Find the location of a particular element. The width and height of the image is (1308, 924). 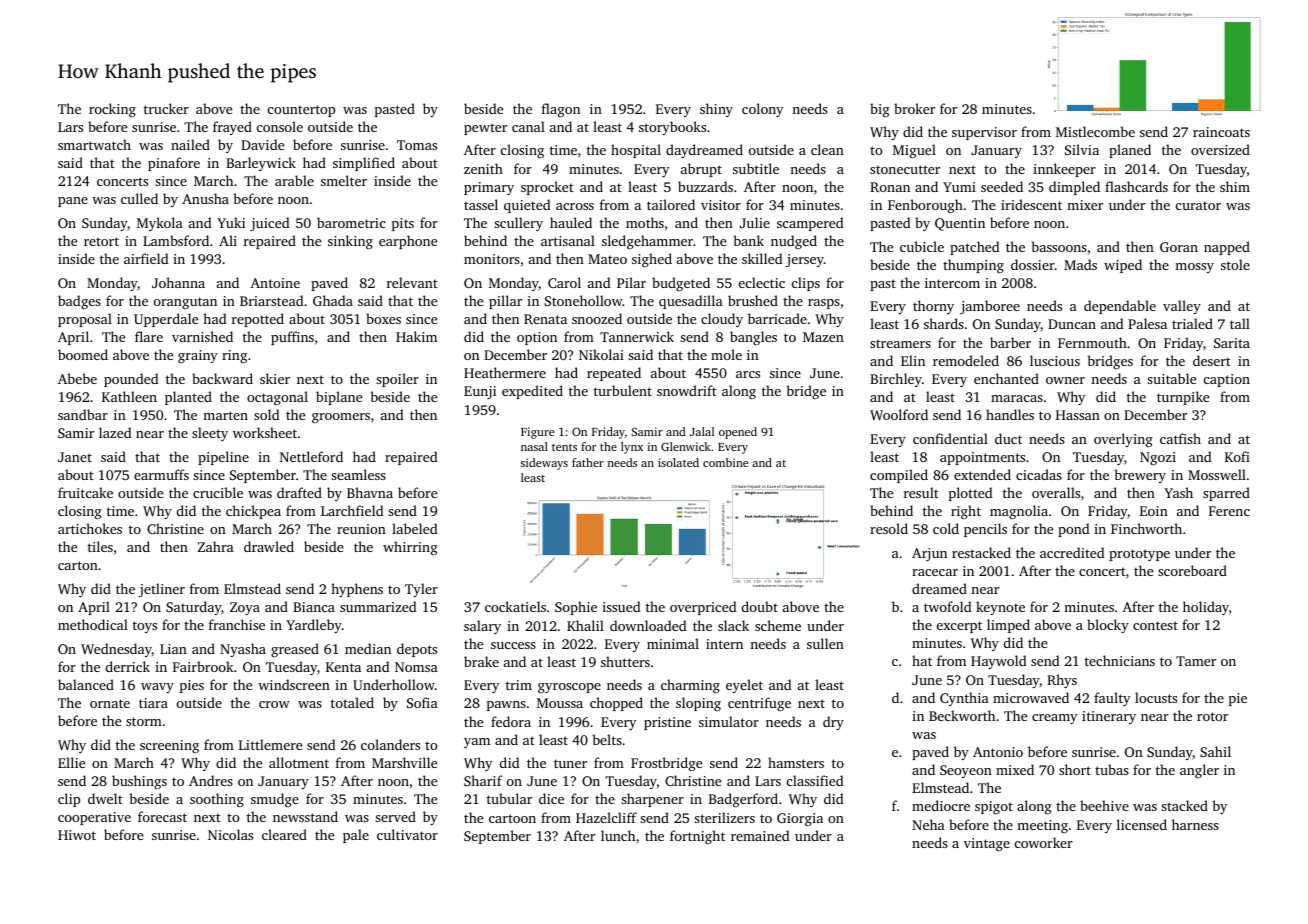

clean is located at coordinates (827, 149).
